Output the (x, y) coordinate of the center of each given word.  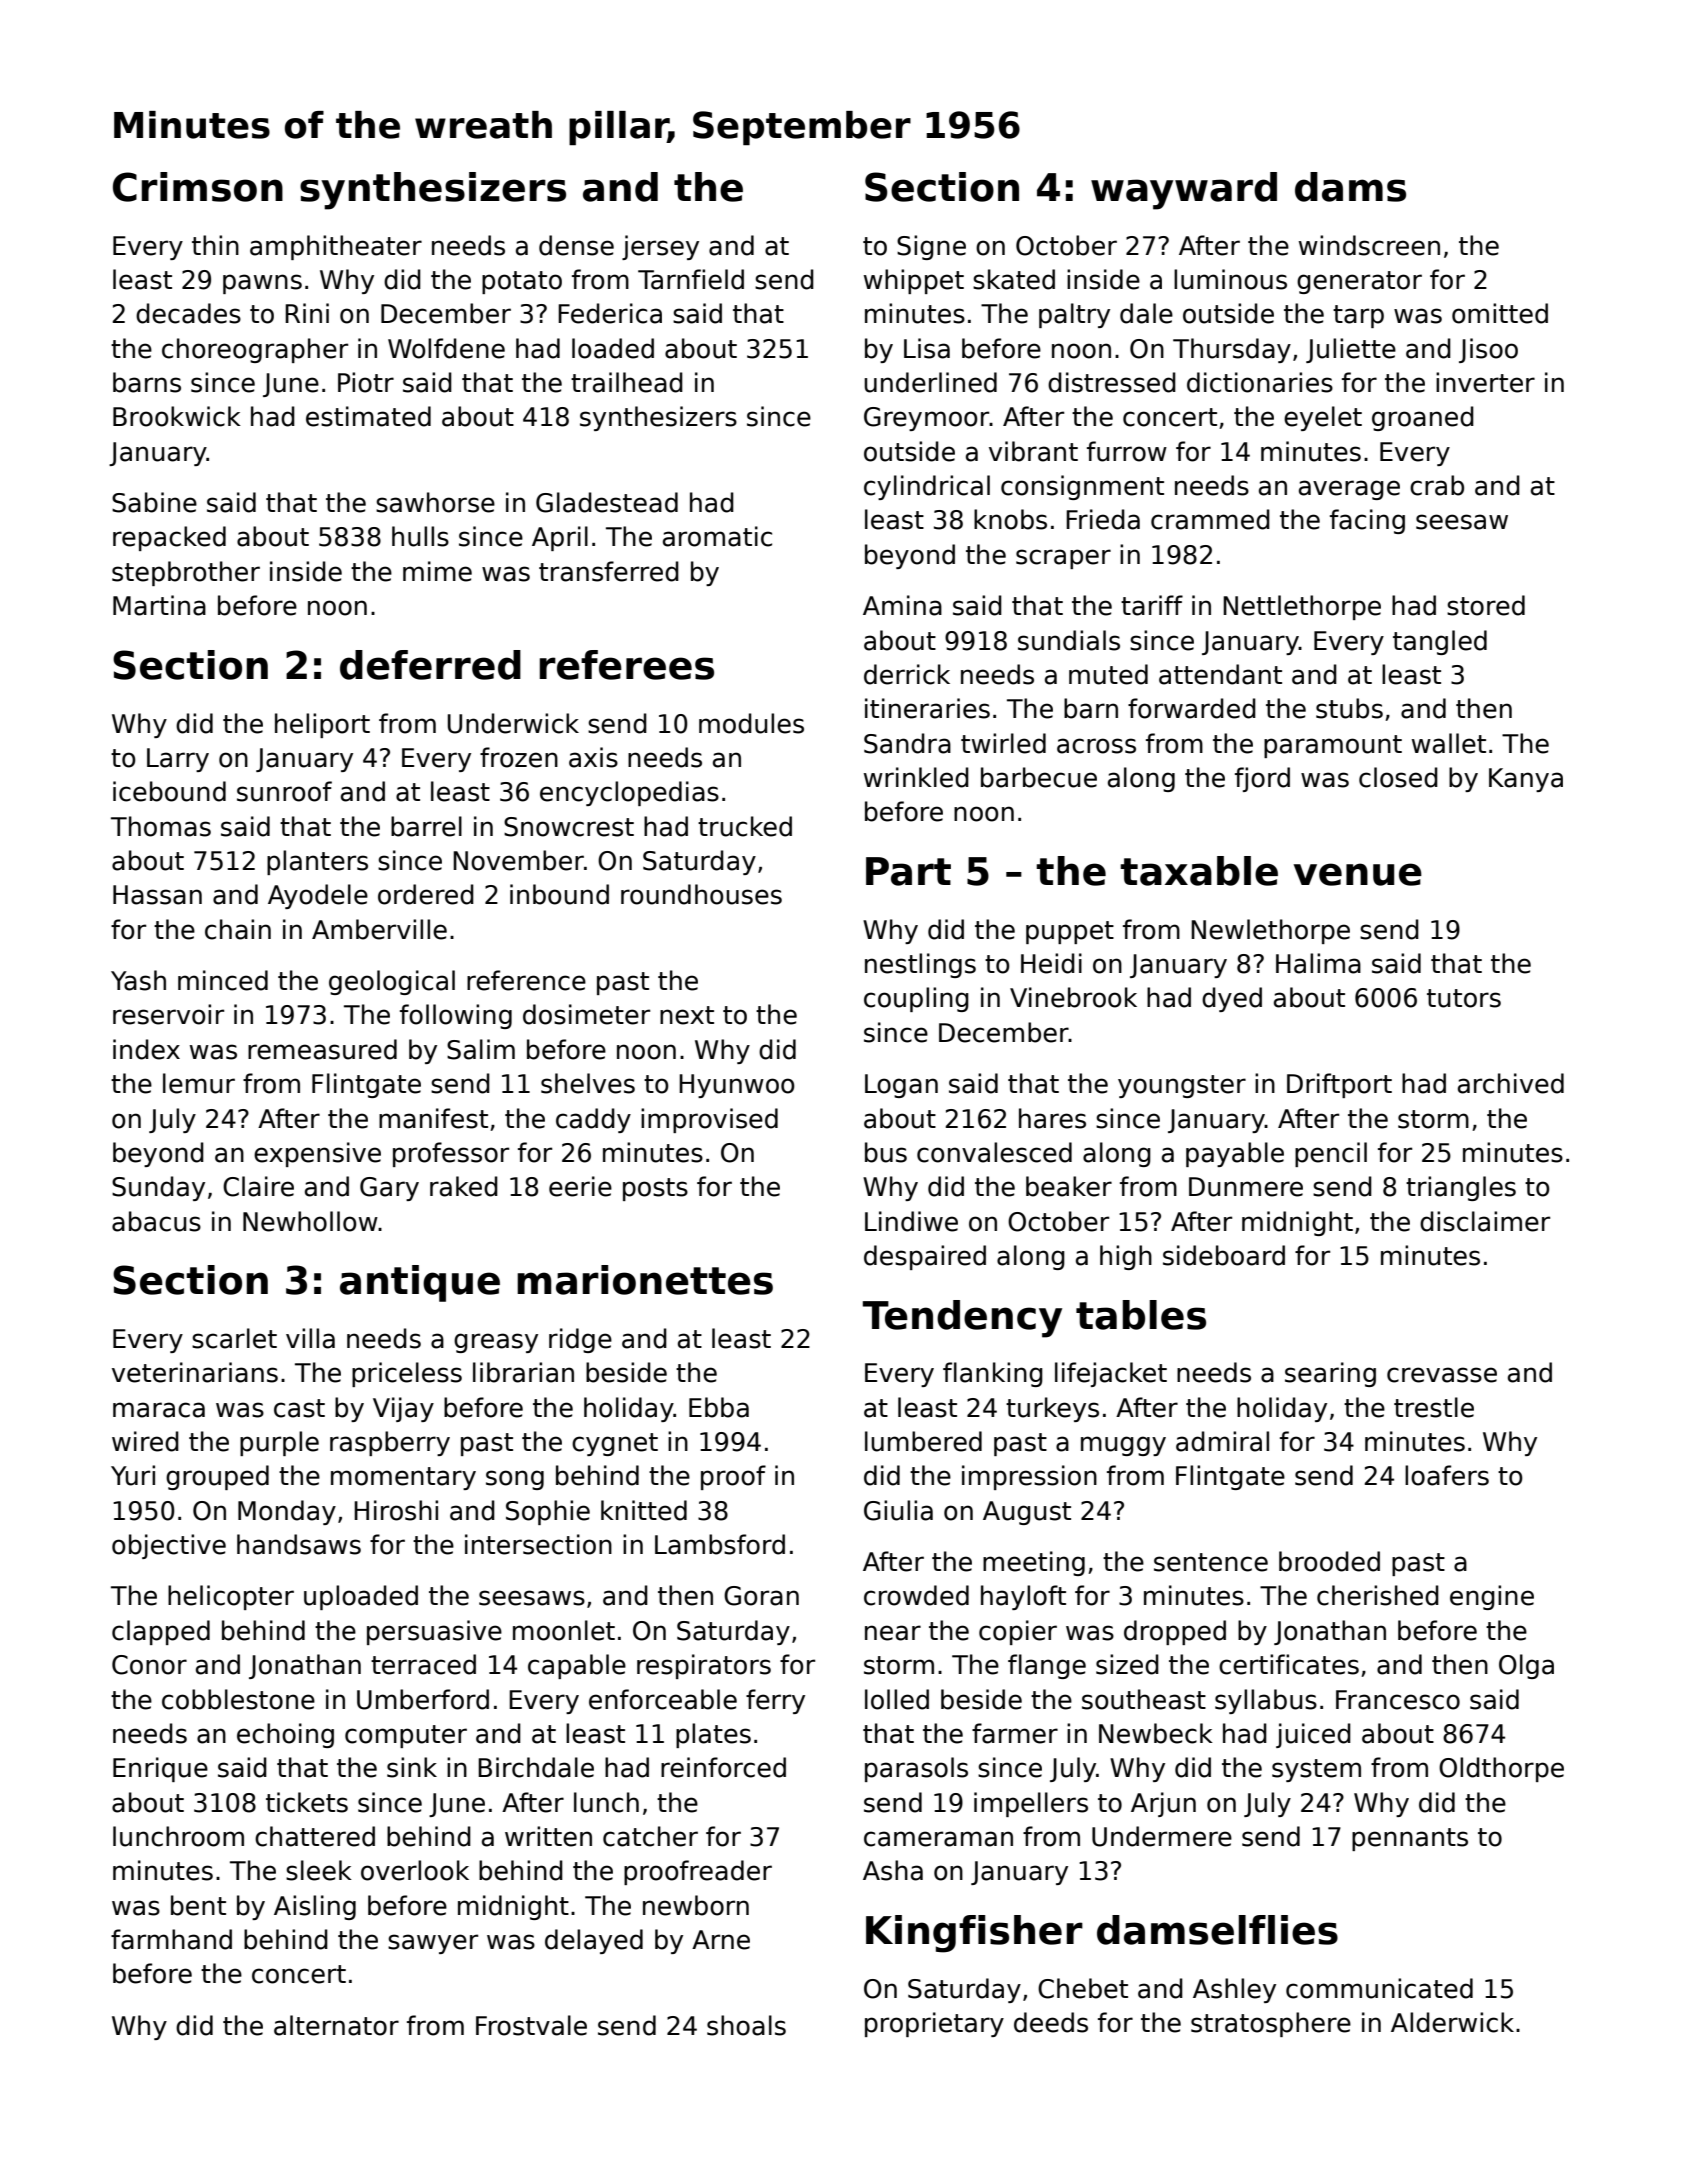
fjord (1262, 779)
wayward (1184, 191)
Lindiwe (911, 1221)
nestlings (920, 965)
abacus (156, 1221)
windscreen (1369, 245)
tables (1141, 1315)
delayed (594, 1941)
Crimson (198, 187)
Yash (138, 980)
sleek (319, 1870)
